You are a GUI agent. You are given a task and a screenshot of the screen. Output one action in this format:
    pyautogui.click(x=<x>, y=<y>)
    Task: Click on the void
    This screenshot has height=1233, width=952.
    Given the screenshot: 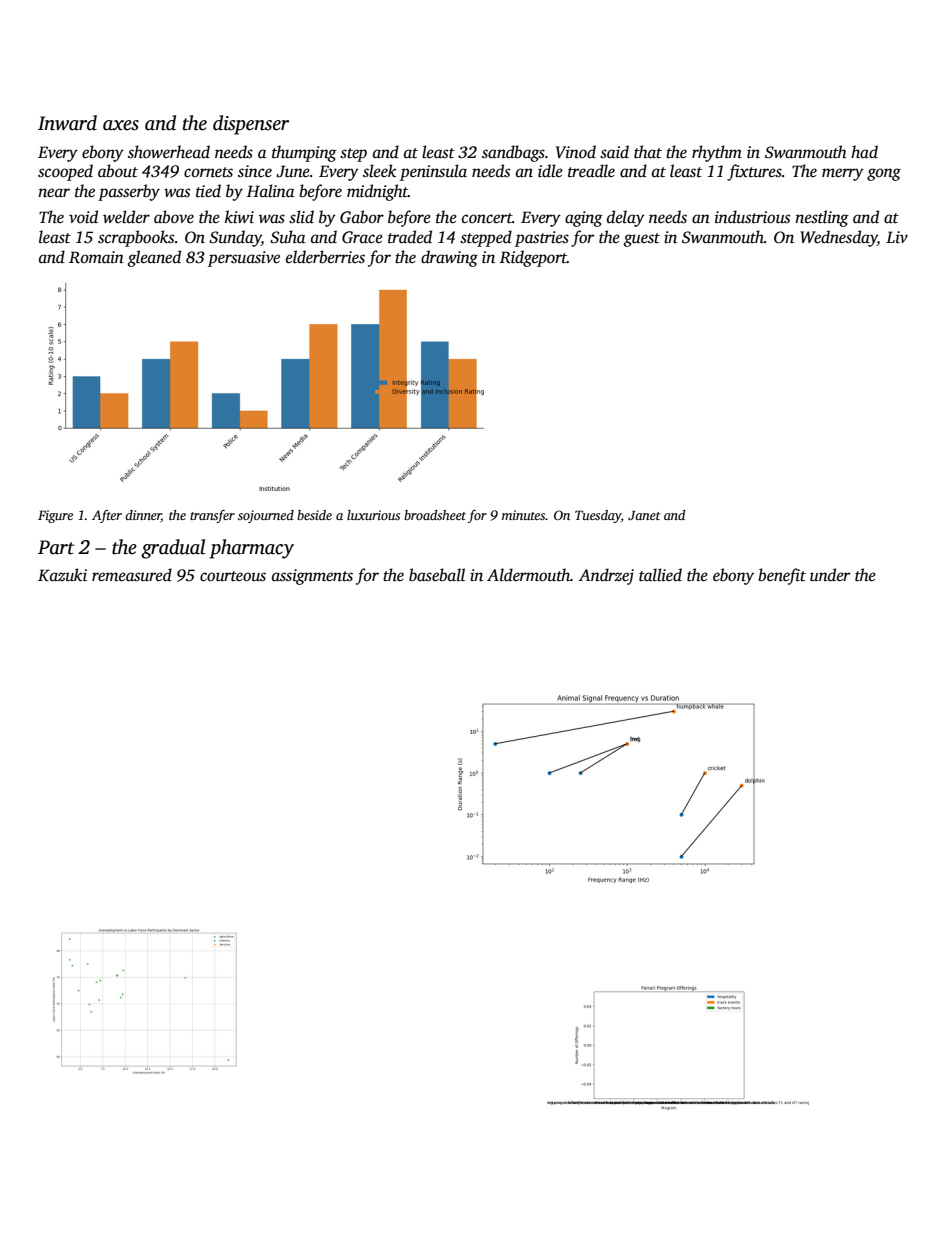 What is the action you would take?
    pyautogui.click(x=83, y=216)
